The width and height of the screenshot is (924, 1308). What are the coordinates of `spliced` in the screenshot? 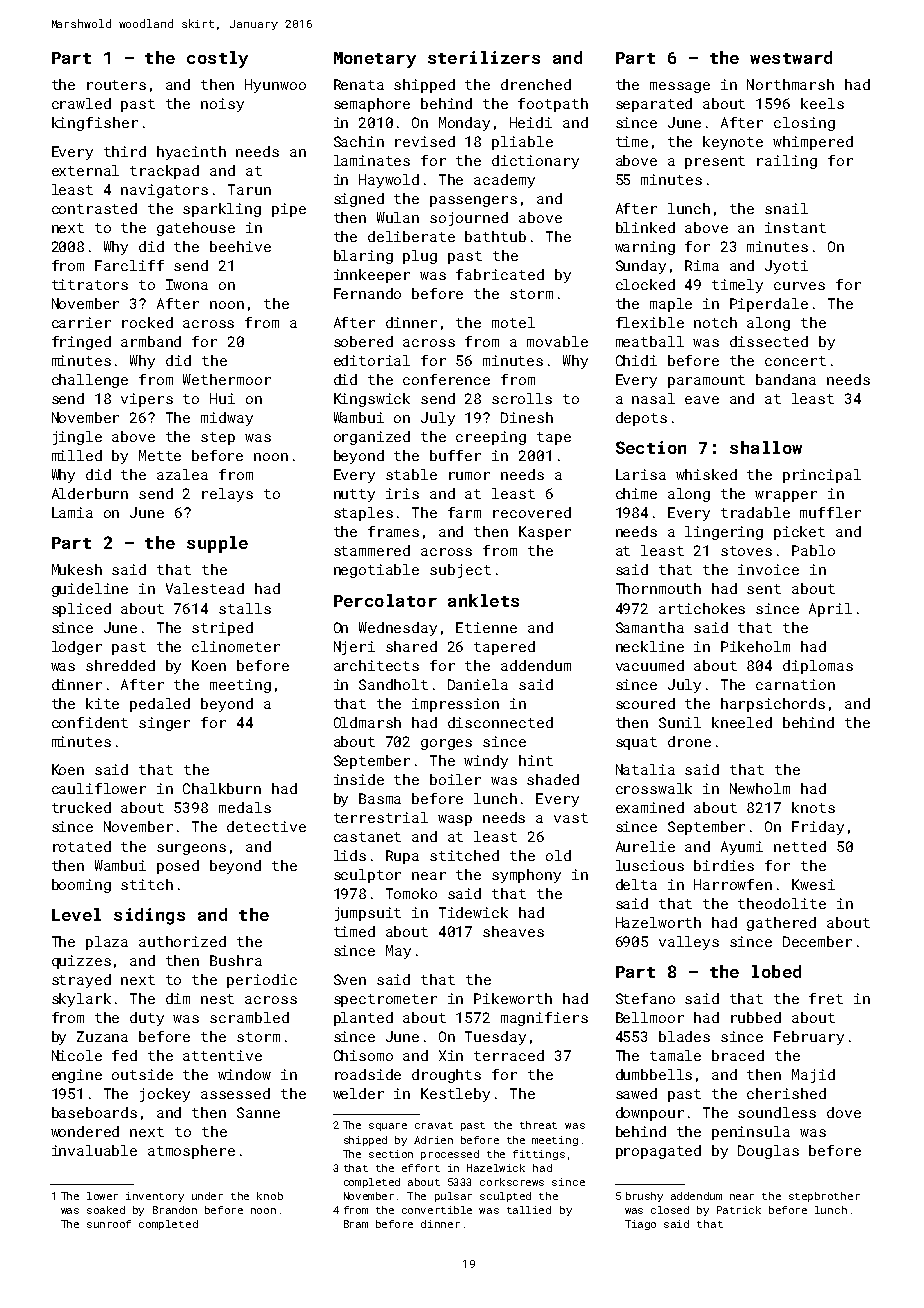 It's located at (81, 610).
